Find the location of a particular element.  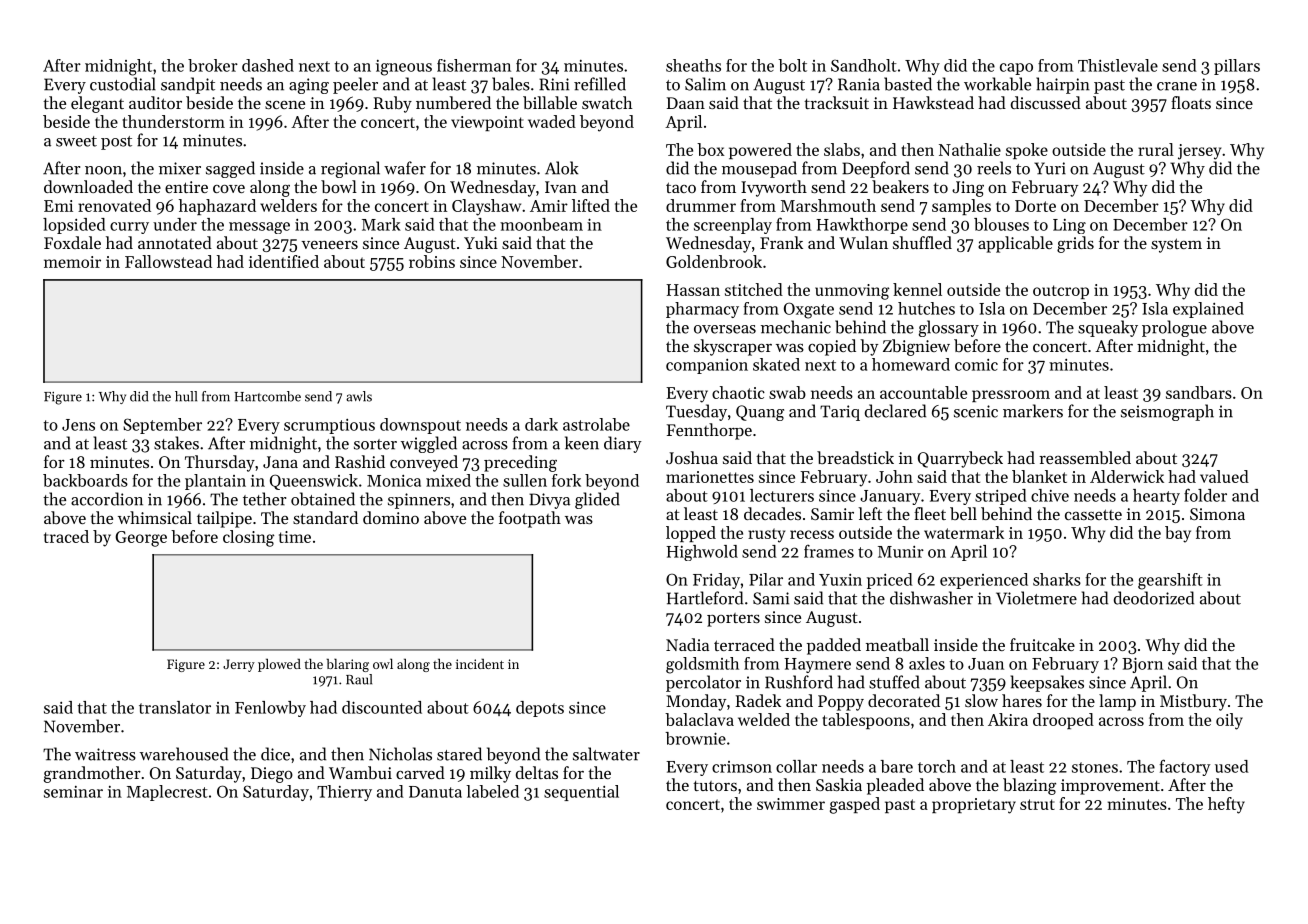

tutors is located at coordinates (715, 786).
